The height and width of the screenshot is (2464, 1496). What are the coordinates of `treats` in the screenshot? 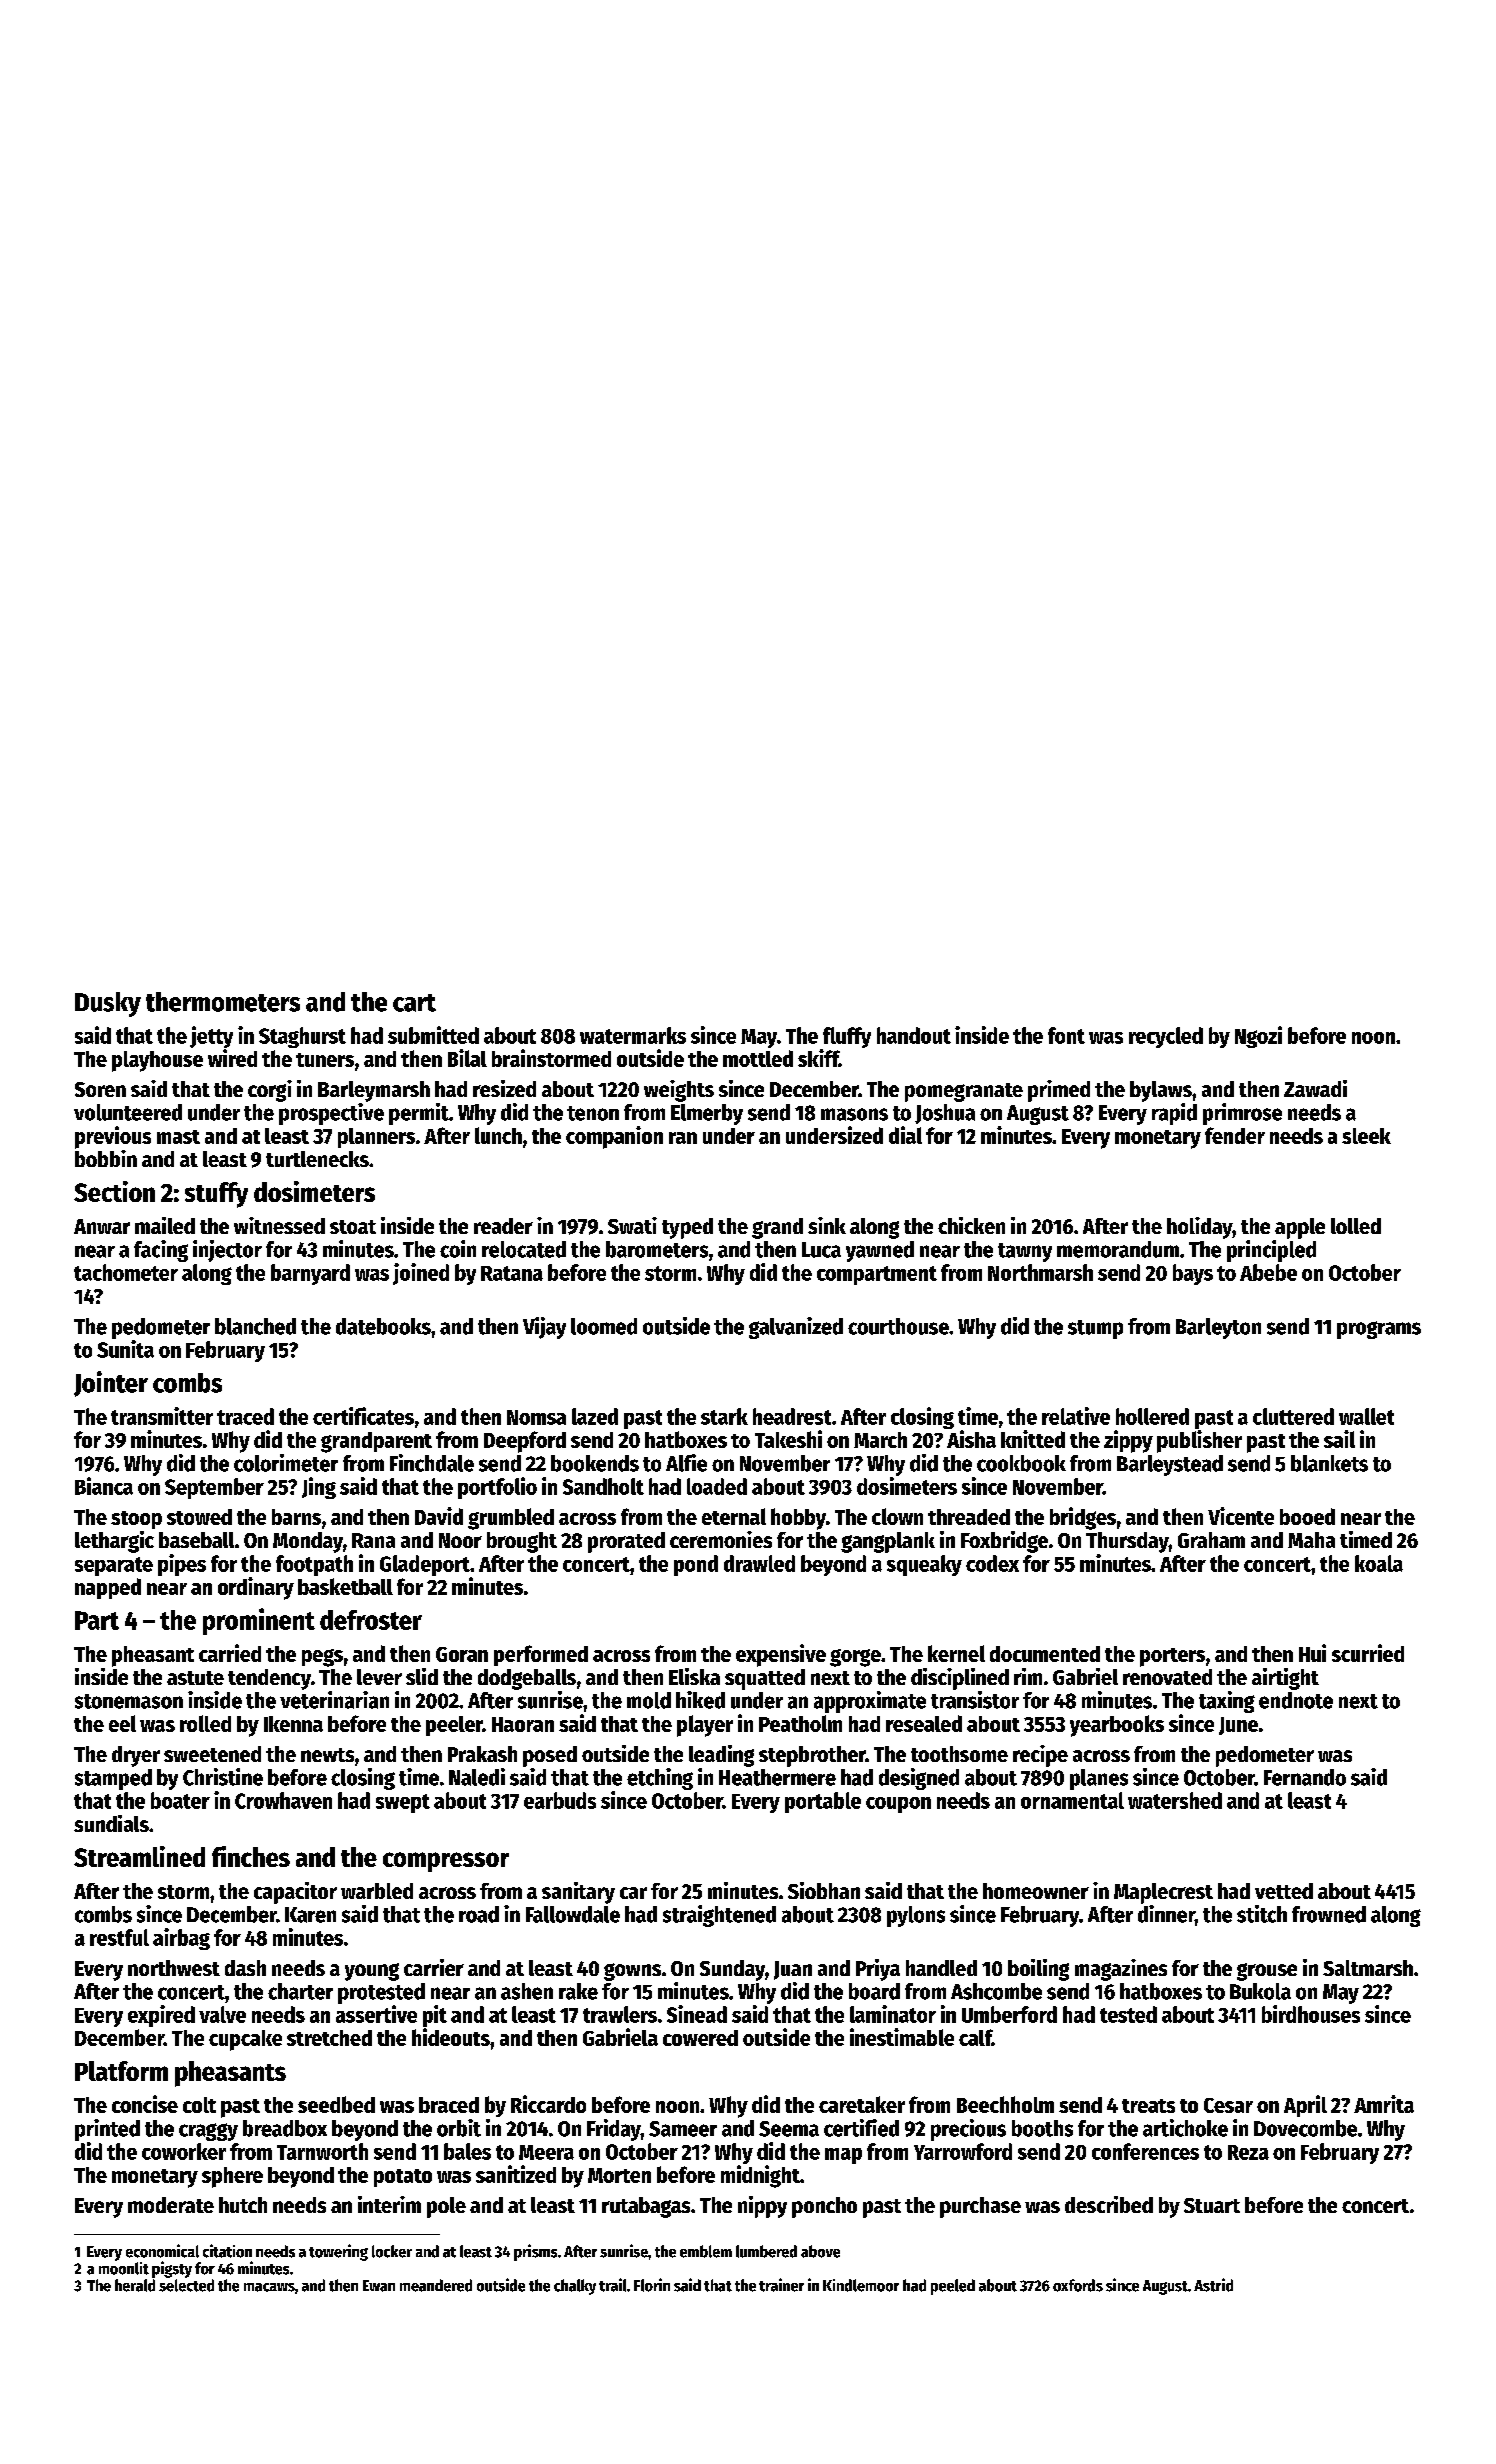 It's located at (1148, 2106).
